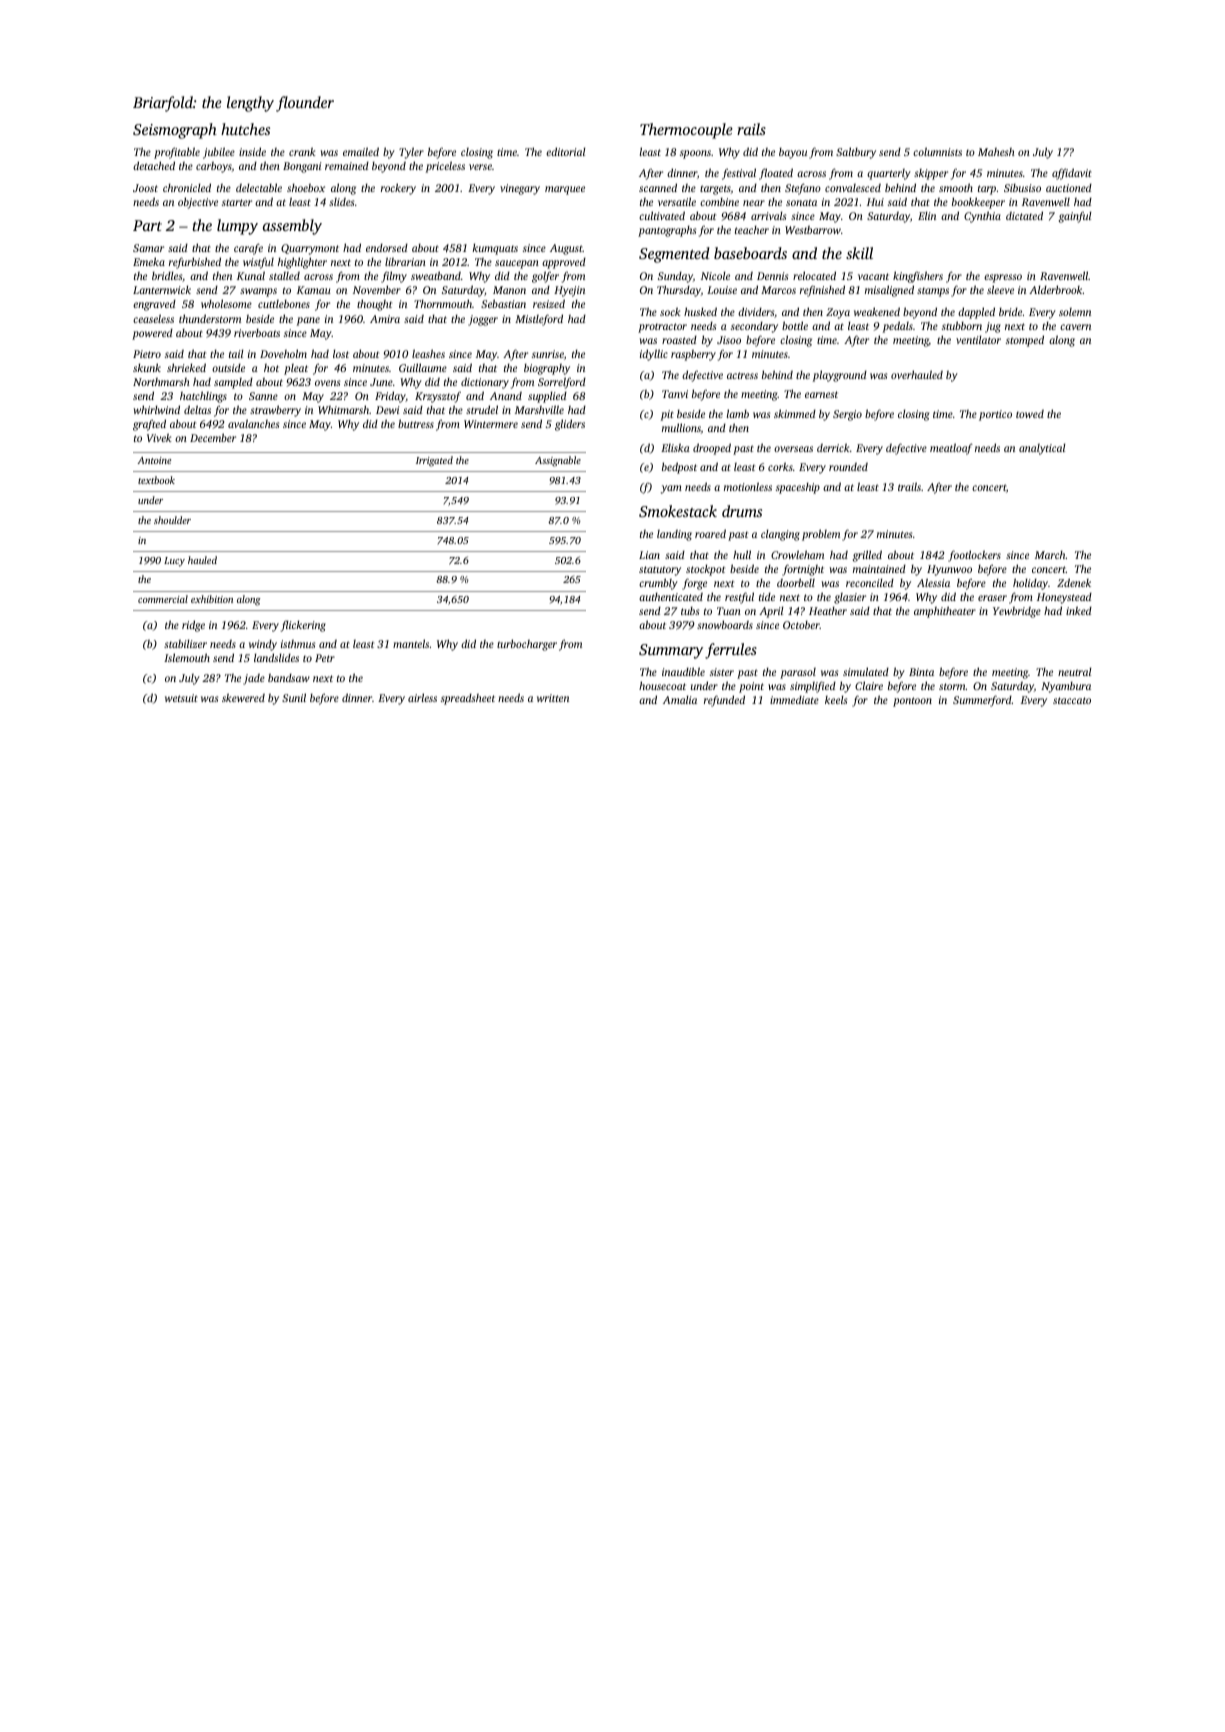 This screenshot has width=1225, height=1732. Describe the element at coordinates (422, 697) in the screenshot. I see `airless` at that location.
